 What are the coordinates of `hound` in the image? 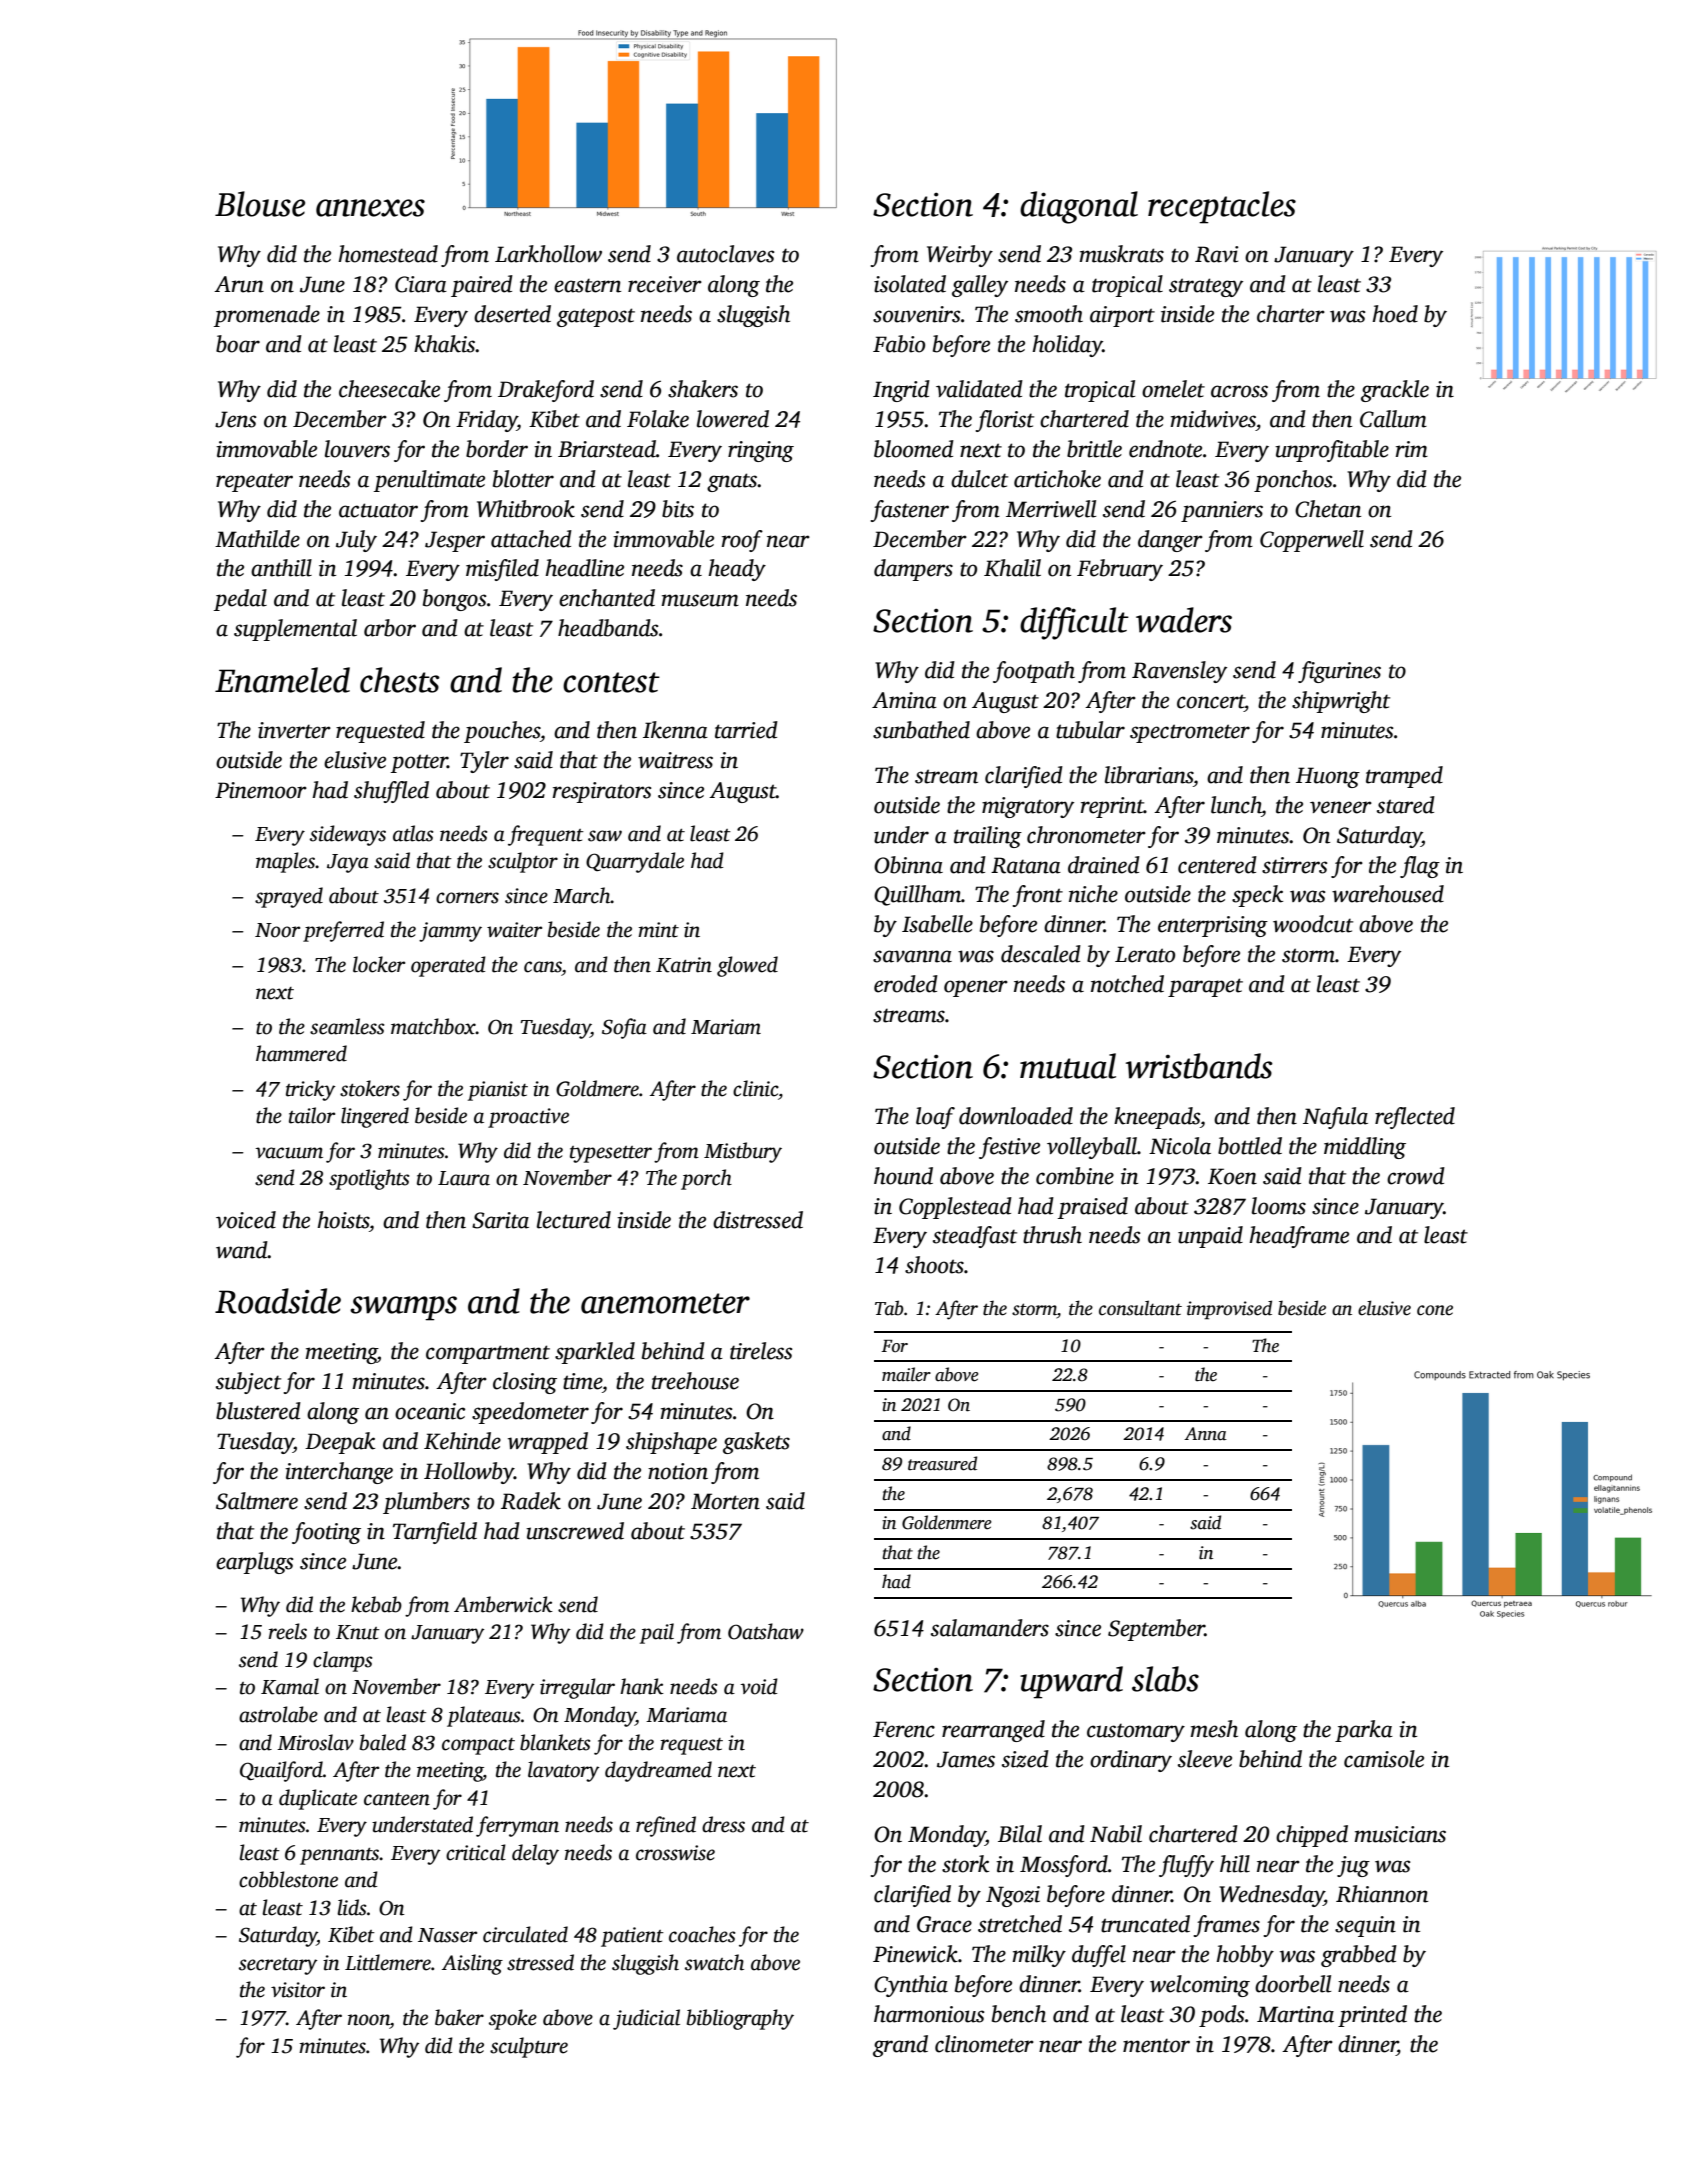 It's located at (903, 1176).
